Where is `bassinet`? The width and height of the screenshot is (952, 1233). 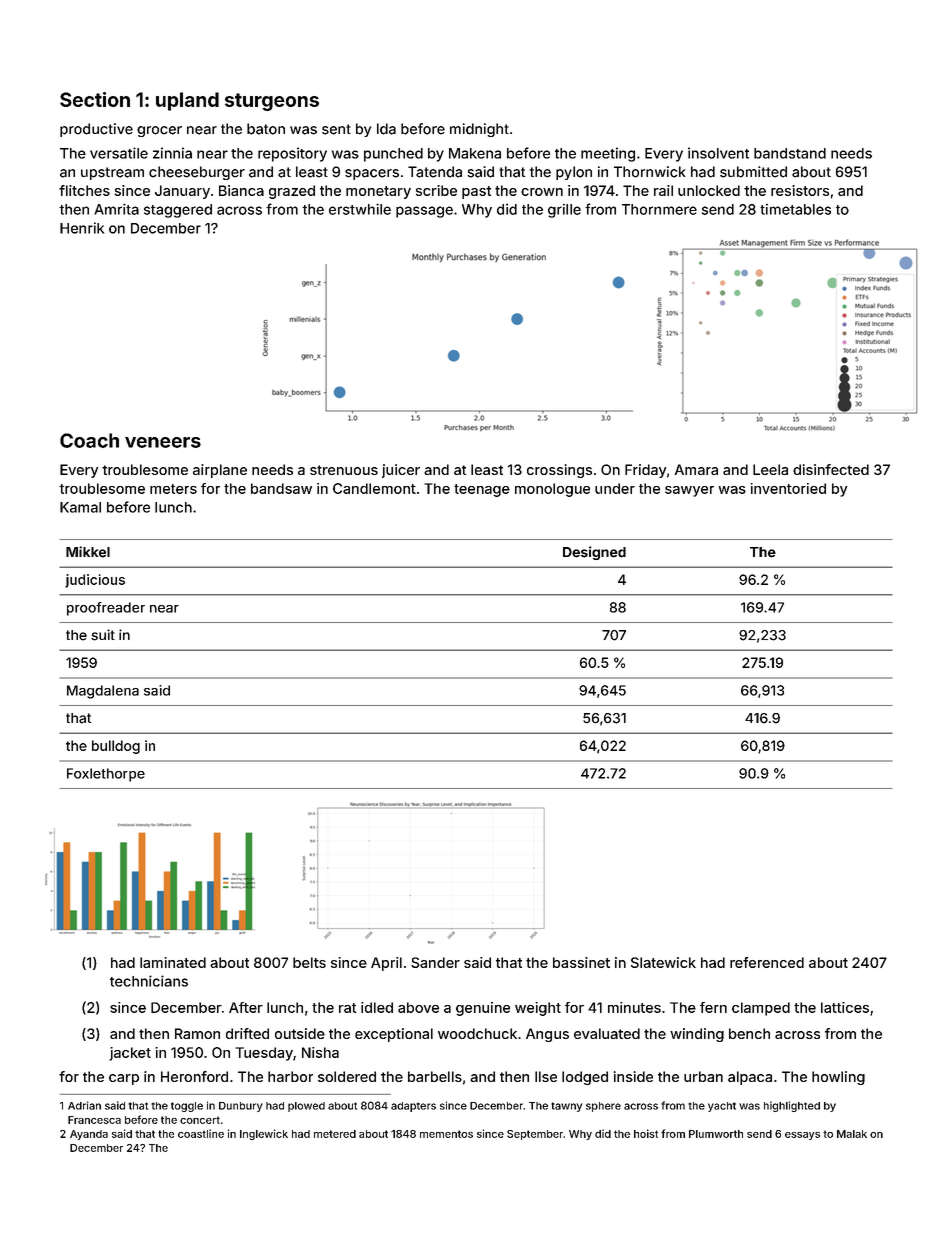
bassinet is located at coordinates (581, 962).
